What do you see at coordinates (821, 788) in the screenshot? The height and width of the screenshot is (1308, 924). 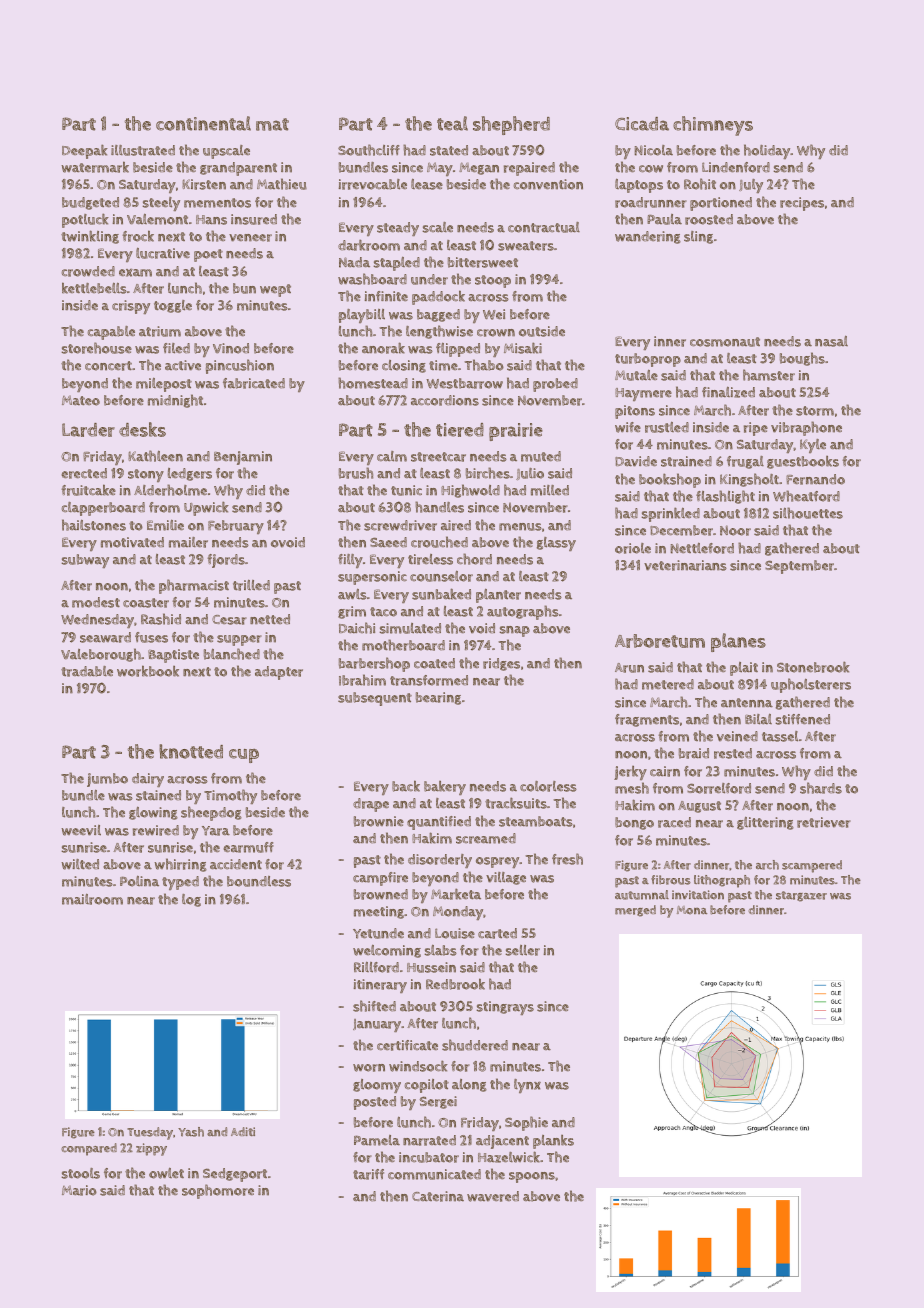 I see `shards` at bounding box center [821, 788].
